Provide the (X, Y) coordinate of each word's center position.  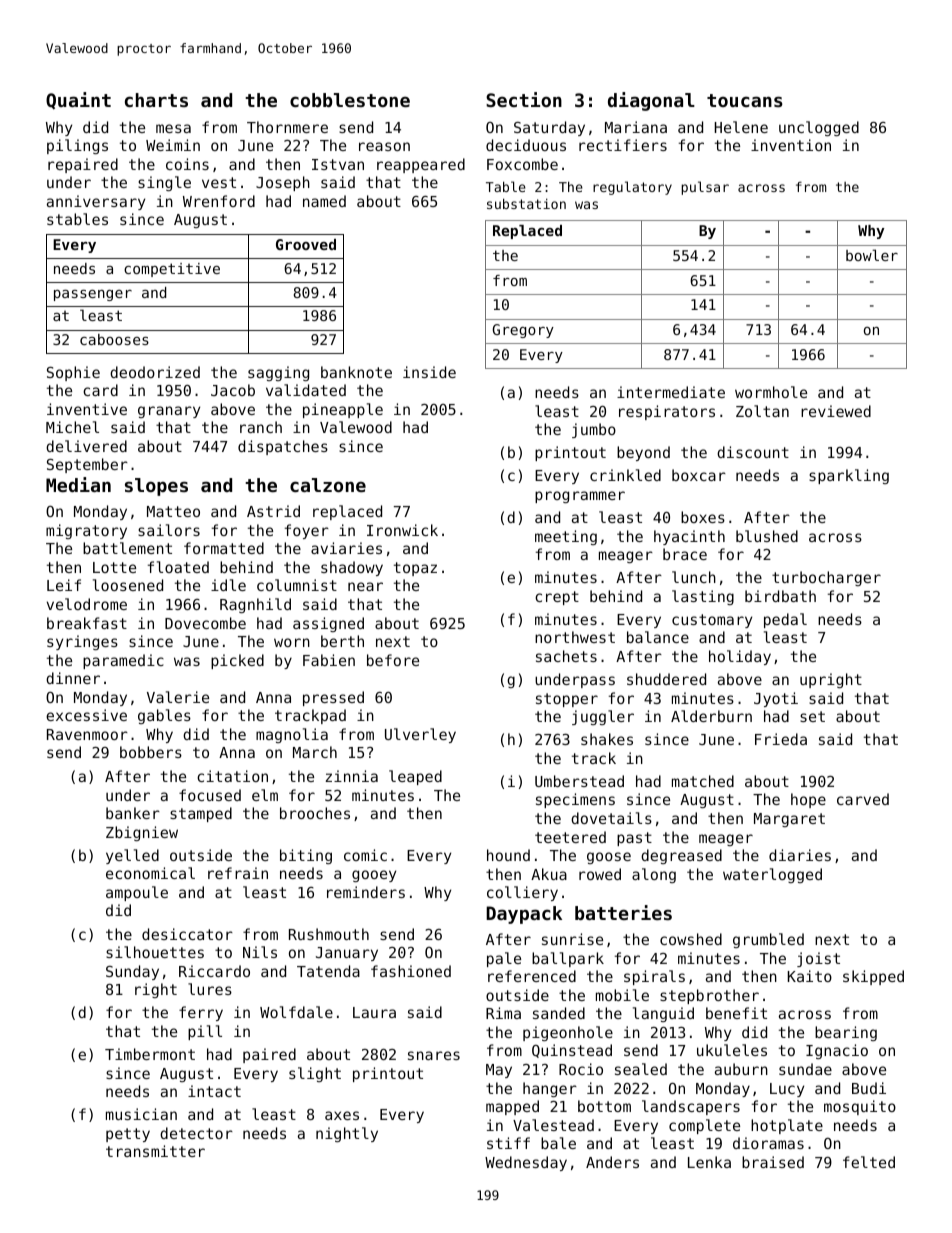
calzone (328, 485)
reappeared (421, 165)
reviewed (836, 411)
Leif (64, 585)
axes (342, 1115)
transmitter (155, 1151)
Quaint (78, 101)
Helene (741, 127)
